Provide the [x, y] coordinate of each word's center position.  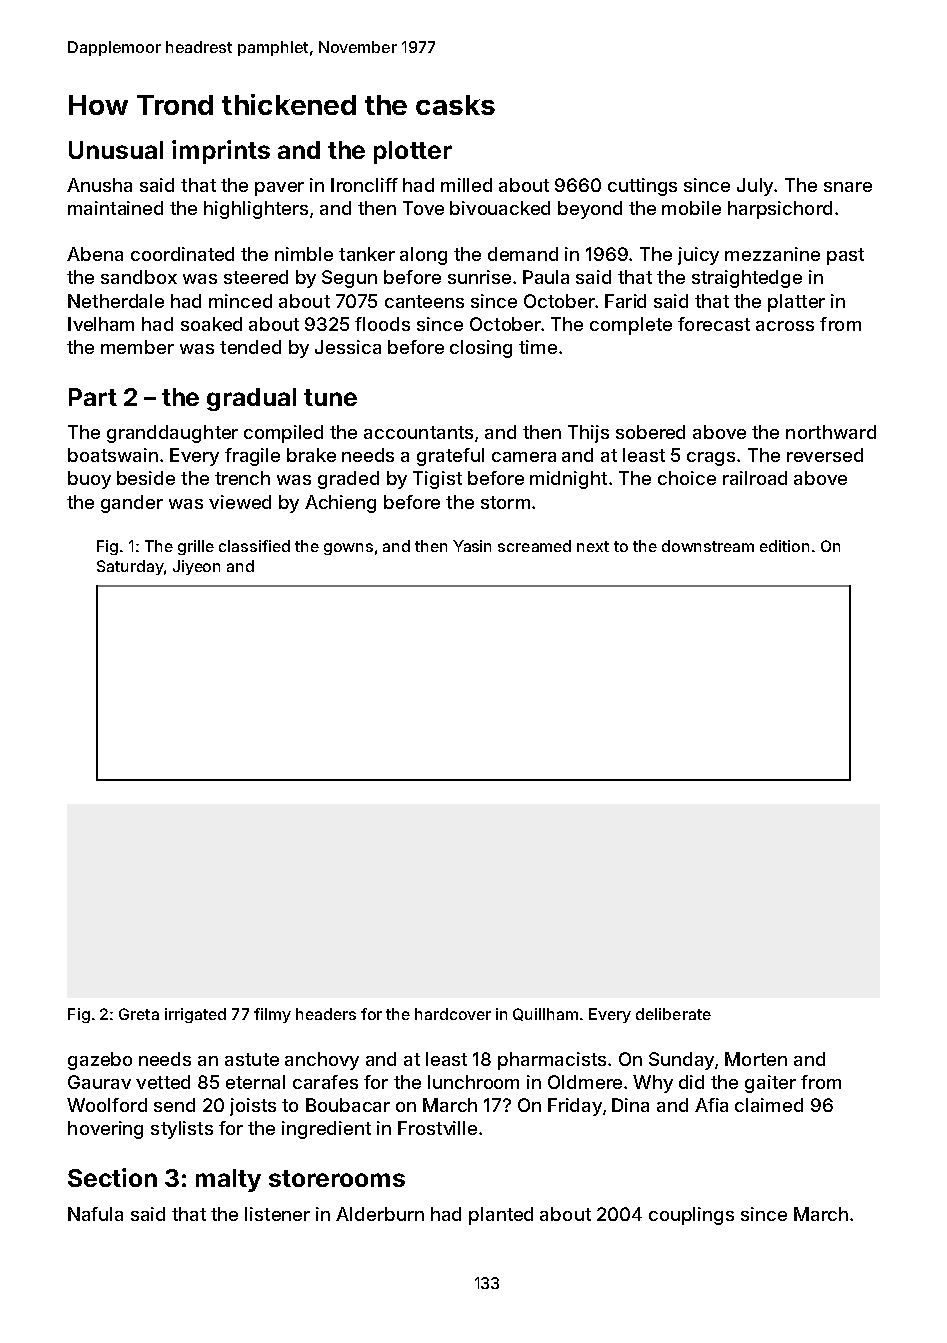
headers [326, 1014]
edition [784, 546]
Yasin [472, 546]
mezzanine [772, 254]
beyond [590, 210]
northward [831, 432]
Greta [139, 1014]
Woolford [107, 1105]
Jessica [348, 347]
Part [93, 397]
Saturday [130, 567]
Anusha [99, 185]
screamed [534, 546]
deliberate [673, 1014]
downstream [708, 546]
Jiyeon [196, 567]
